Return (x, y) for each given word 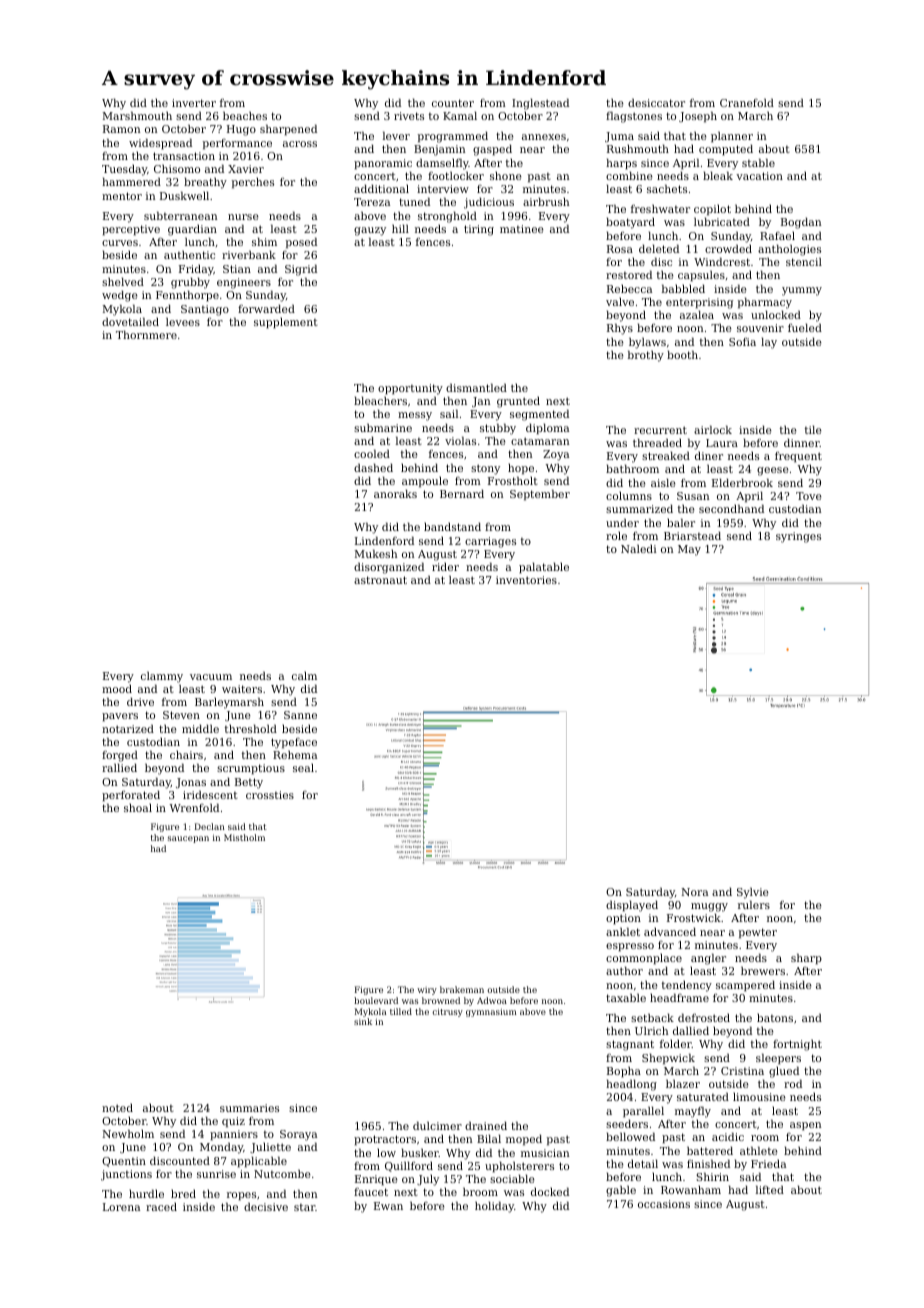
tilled (401, 1011)
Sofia (742, 342)
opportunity (410, 389)
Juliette (270, 1147)
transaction (184, 156)
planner (732, 137)
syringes (798, 537)
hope (521, 469)
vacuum (211, 677)
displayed (632, 906)
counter (453, 103)
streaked (666, 455)
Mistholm (244, 837)
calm (304, 675)
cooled (372, 453)
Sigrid (301, 270)
